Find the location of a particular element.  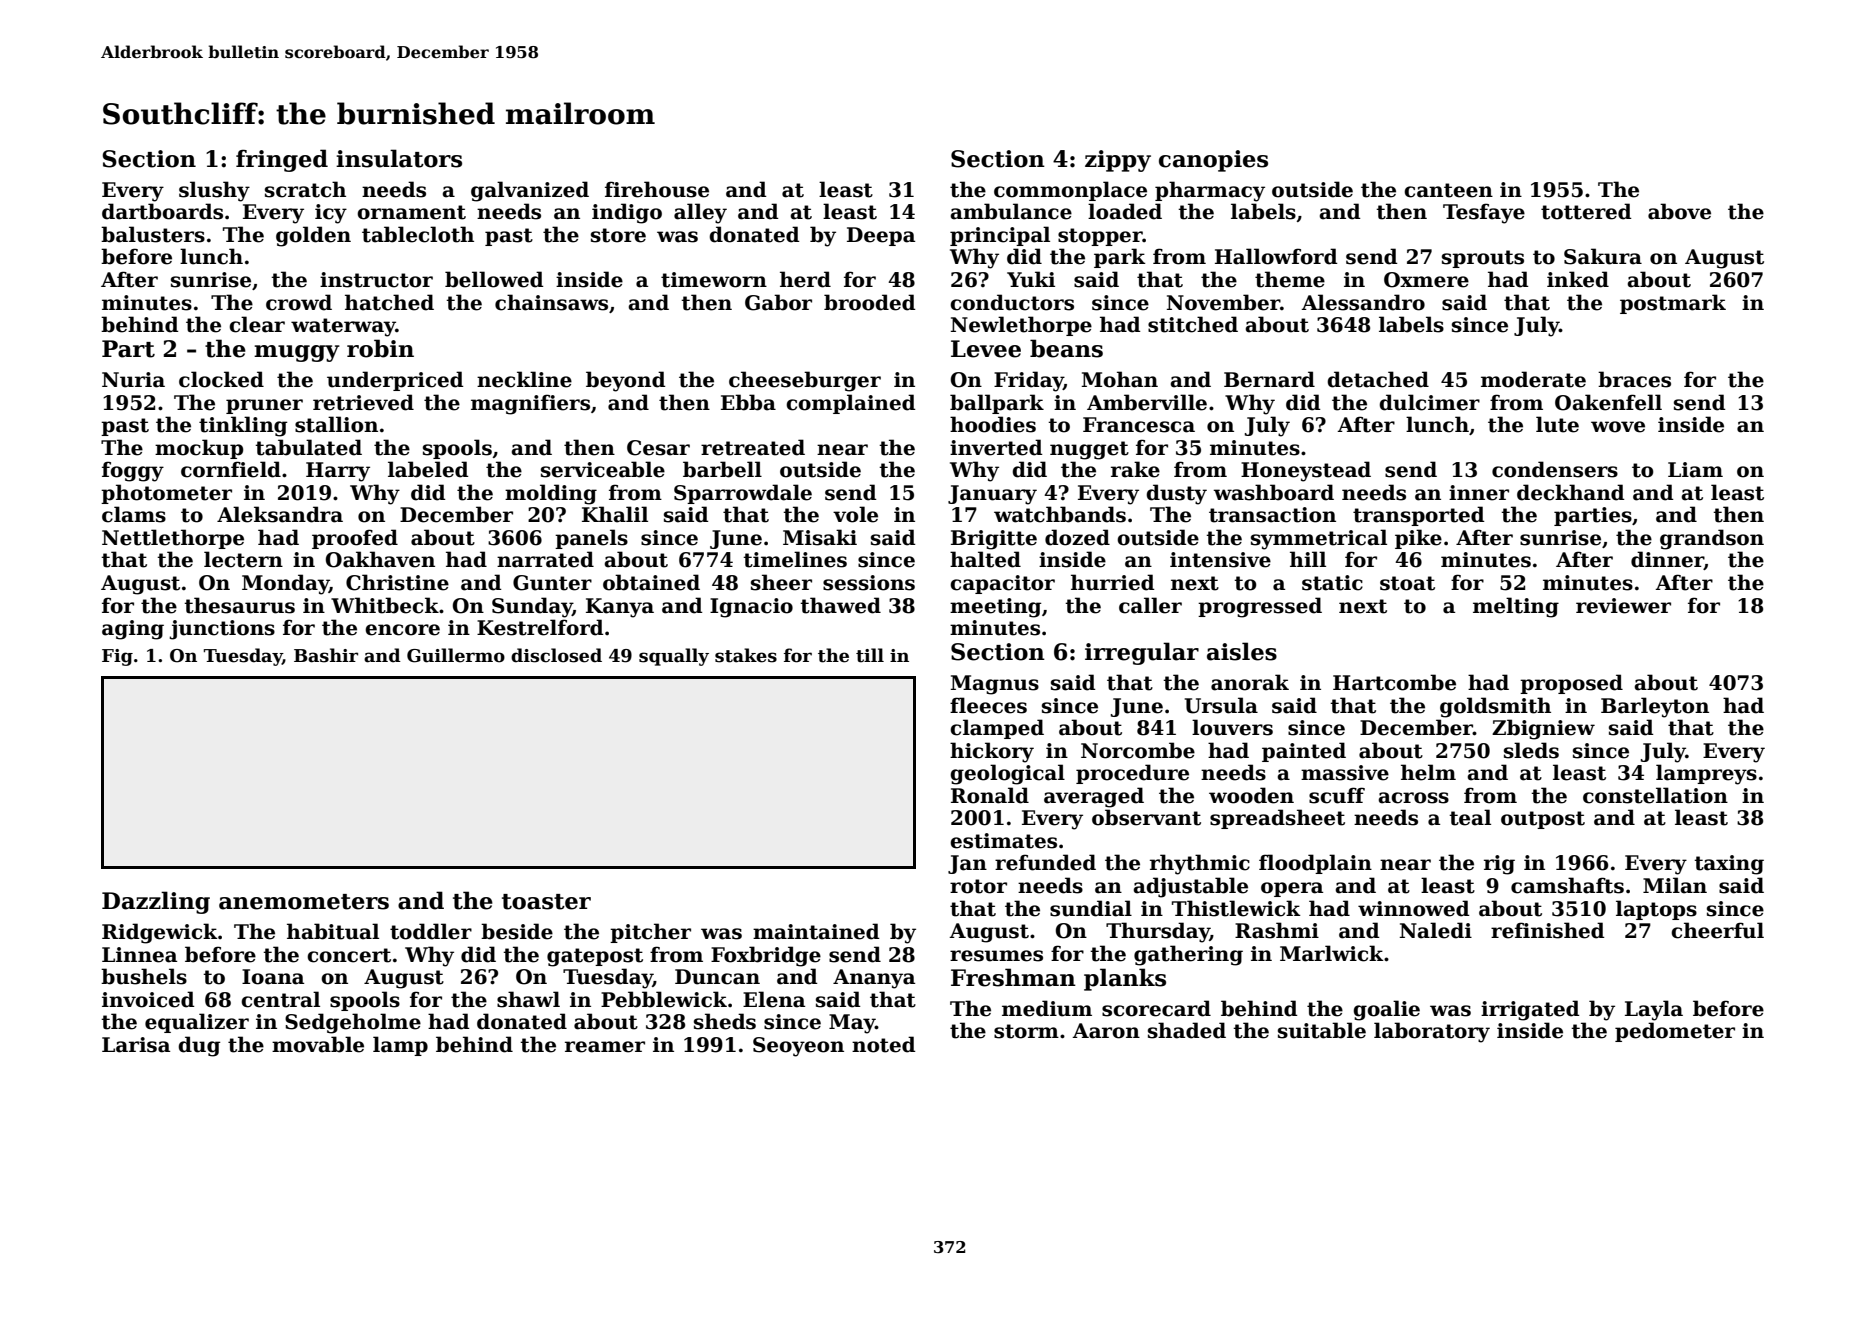

complained is located at coordinates (851, 404).
